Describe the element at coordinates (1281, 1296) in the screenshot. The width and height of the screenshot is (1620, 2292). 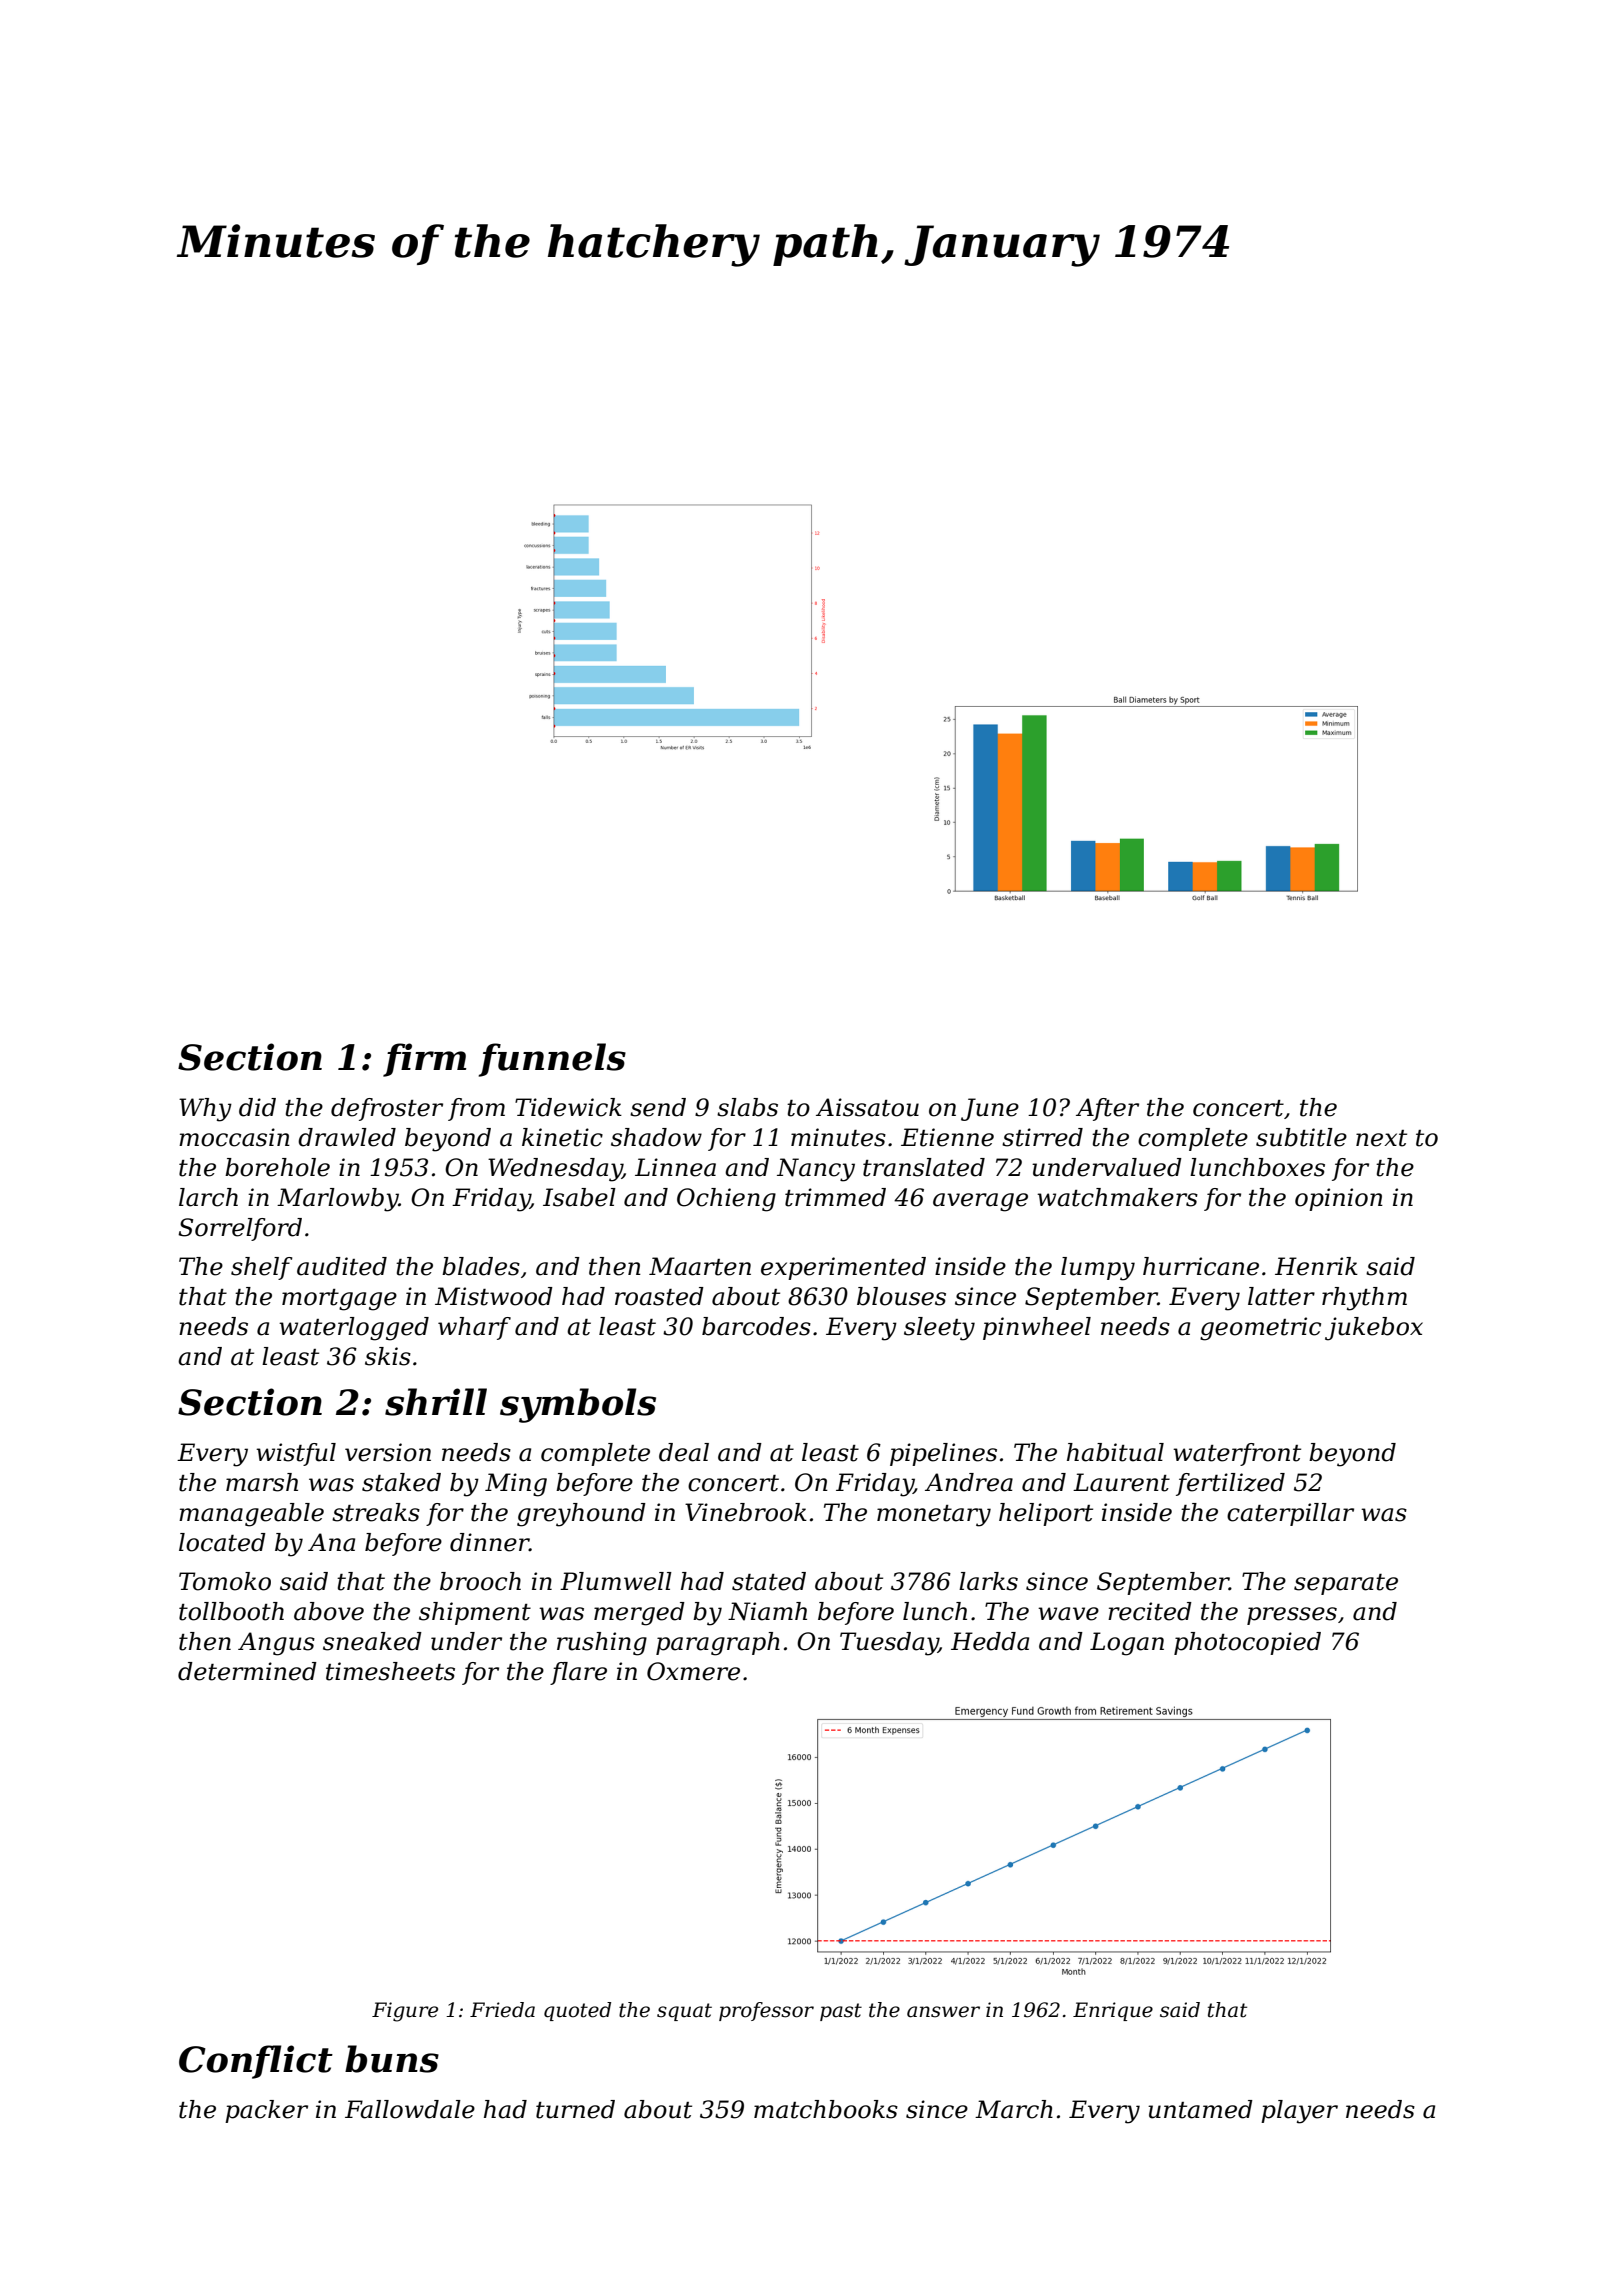
I see `latter` at that location.
